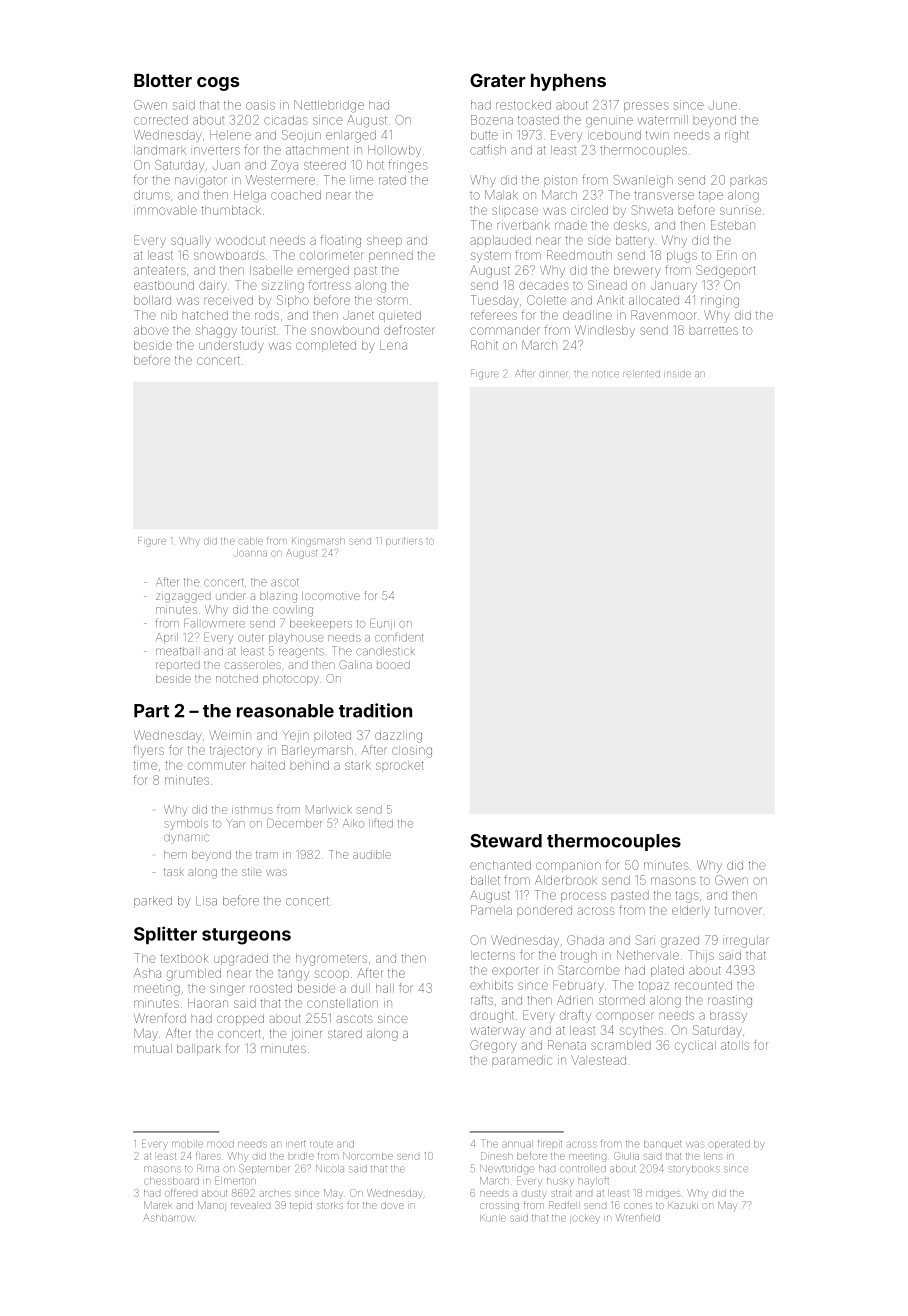 The height and width of the document is (1316, 908). I want to click on zigzagged, so click(183, 597).
